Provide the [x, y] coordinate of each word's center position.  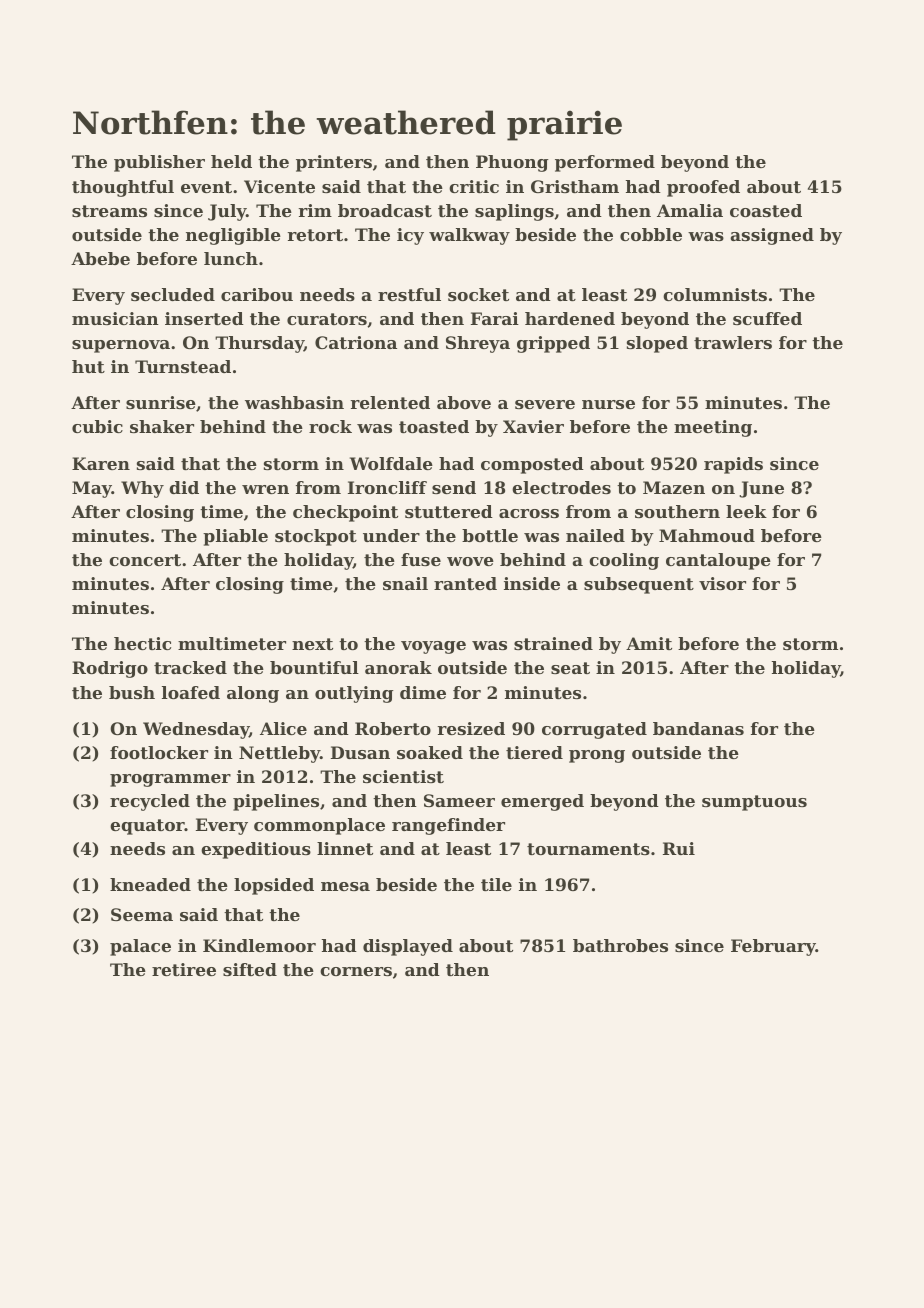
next [312, 644]
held [231, 161]
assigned [772, 236]
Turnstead [183, 366]
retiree [184, 969]
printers [334, 163]
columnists [715, 294]
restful [409, 294]
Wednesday [196, 730]
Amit [649, 643]
